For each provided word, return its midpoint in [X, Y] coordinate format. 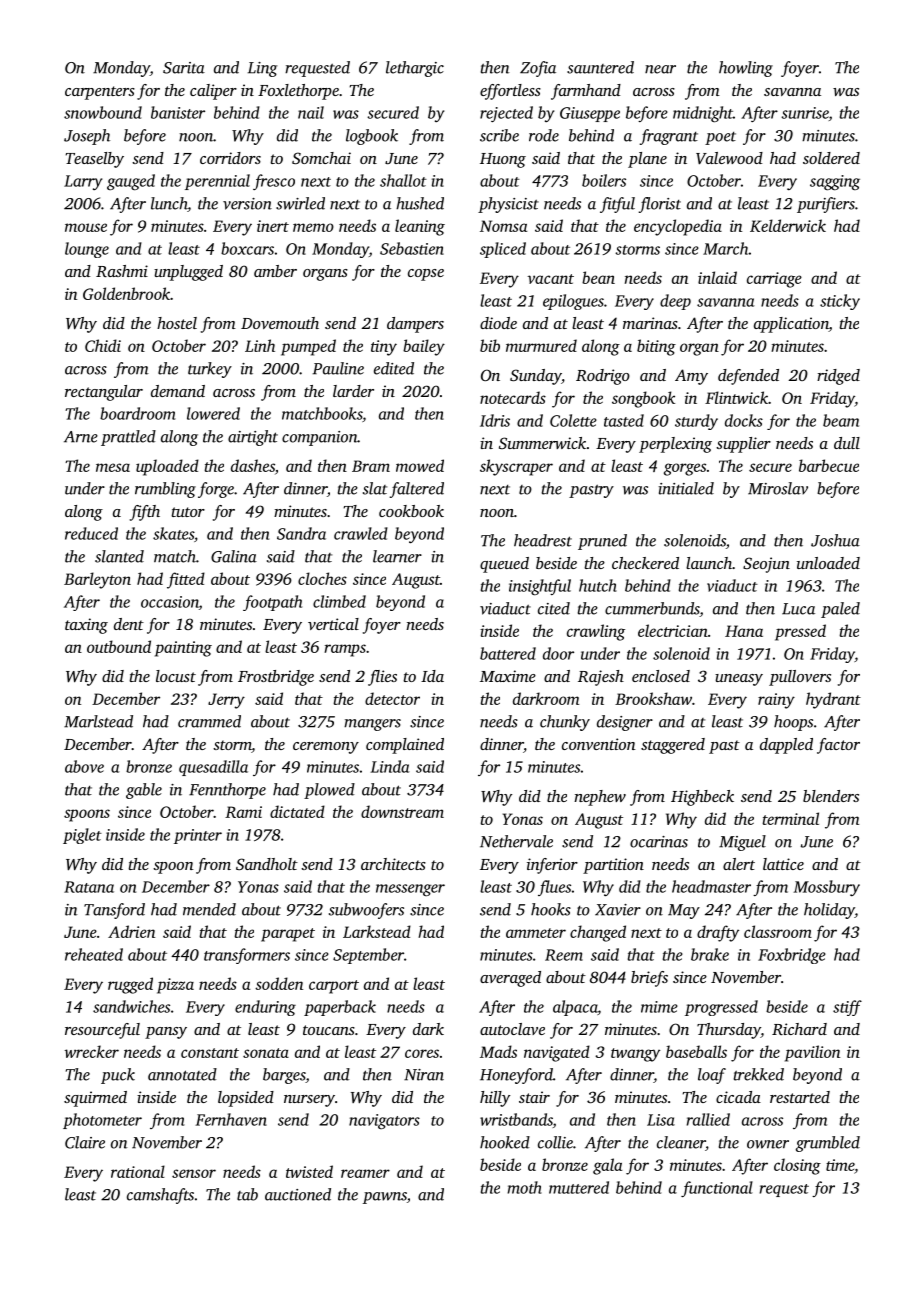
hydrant [833, 700]
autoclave [512, 1029]
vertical [333, 624]
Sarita [184, 68]
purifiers [826, 205]
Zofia [538, 69]
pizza [175, 986]
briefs [649, 979]
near [660, 69]
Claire [85, 1142]
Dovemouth [280, 323]
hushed [420, 203]
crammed [209, 721]
